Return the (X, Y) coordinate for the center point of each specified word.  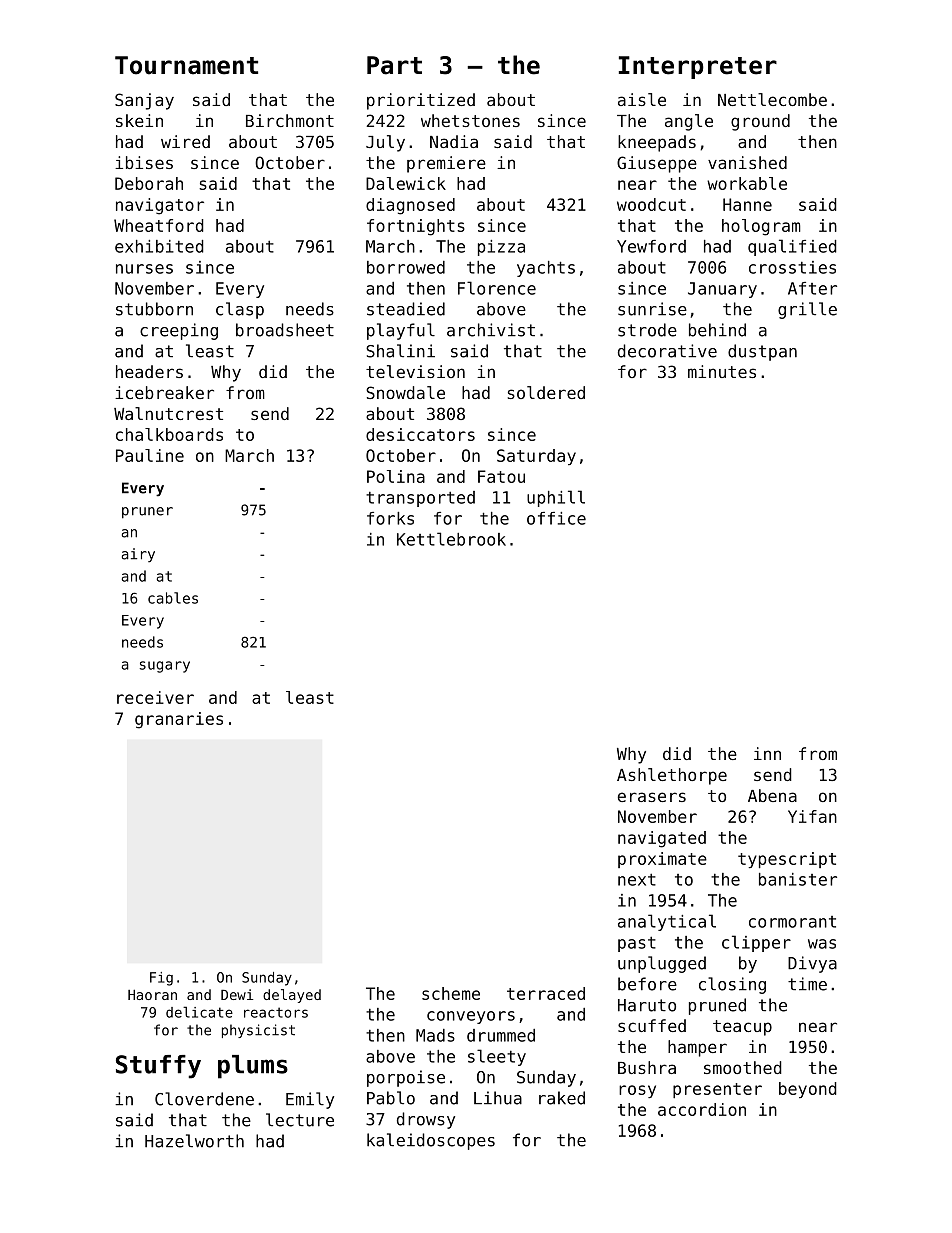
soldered (546, 392)
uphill (556, 498)
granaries (179, 720)
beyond (808, 1090)
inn (767, 753)
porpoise (406, 1078)
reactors (276, 1012)
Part (394, 65)
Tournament (186, 65)
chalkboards (169, 434)
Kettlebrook (451, 539)
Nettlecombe (772, 99)
